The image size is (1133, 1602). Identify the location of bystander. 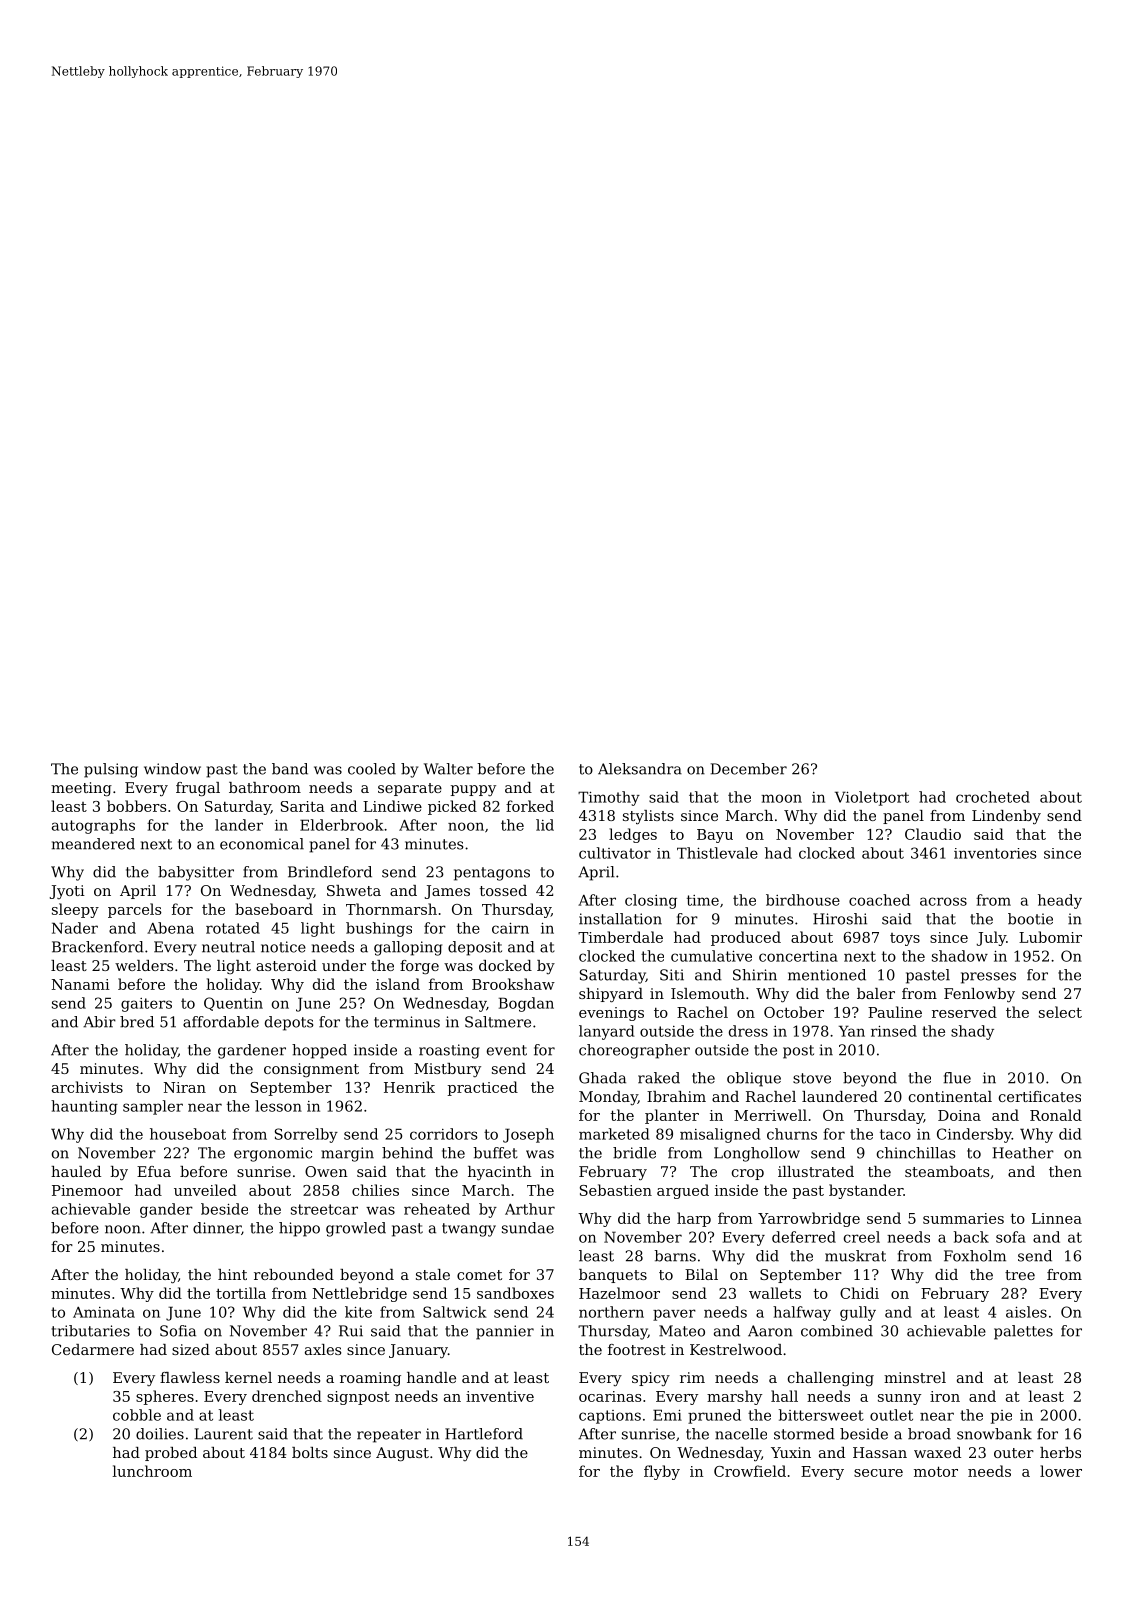
(866, 1191).
